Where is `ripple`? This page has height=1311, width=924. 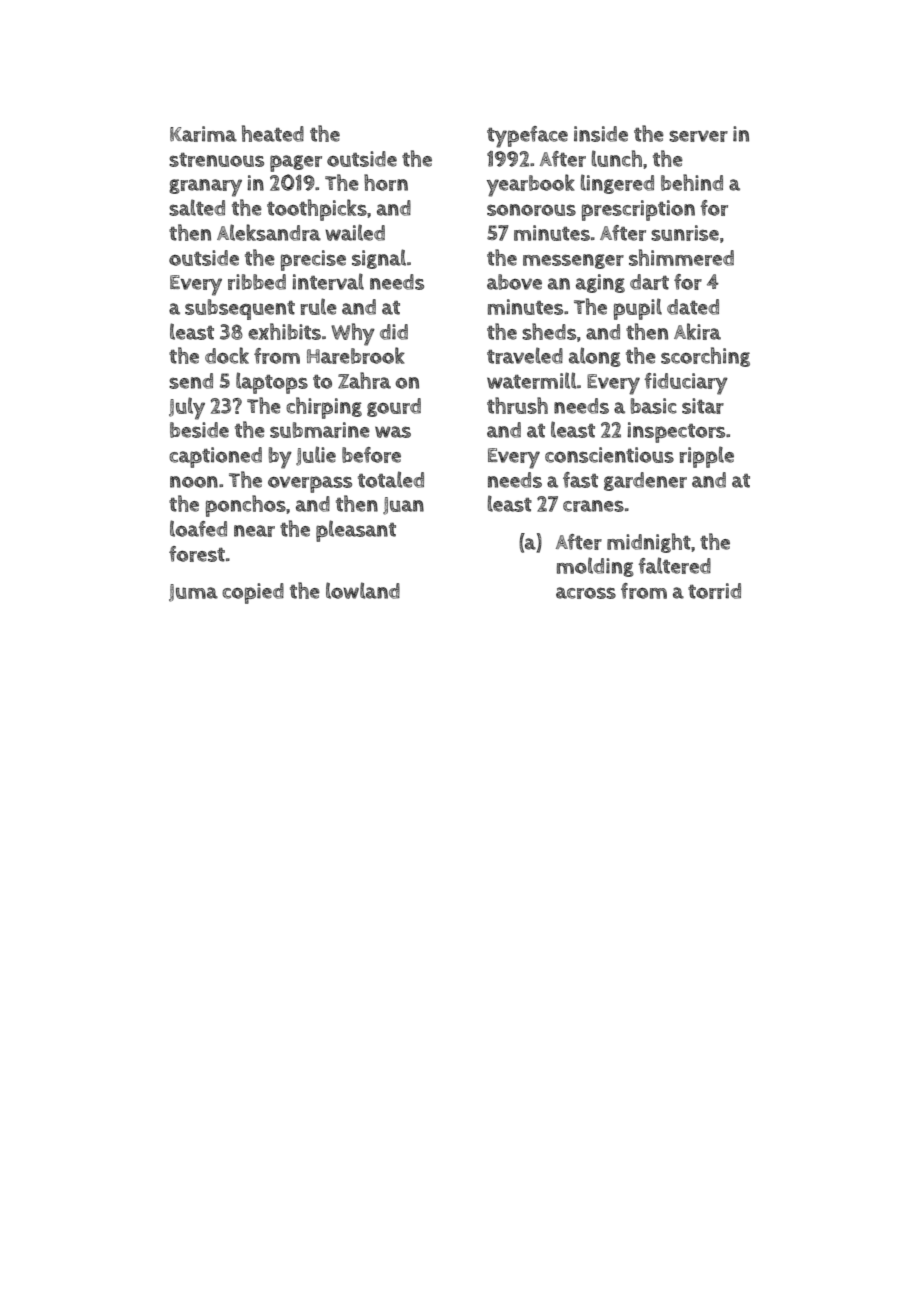 ripple is located at coordinates (706, 457).
